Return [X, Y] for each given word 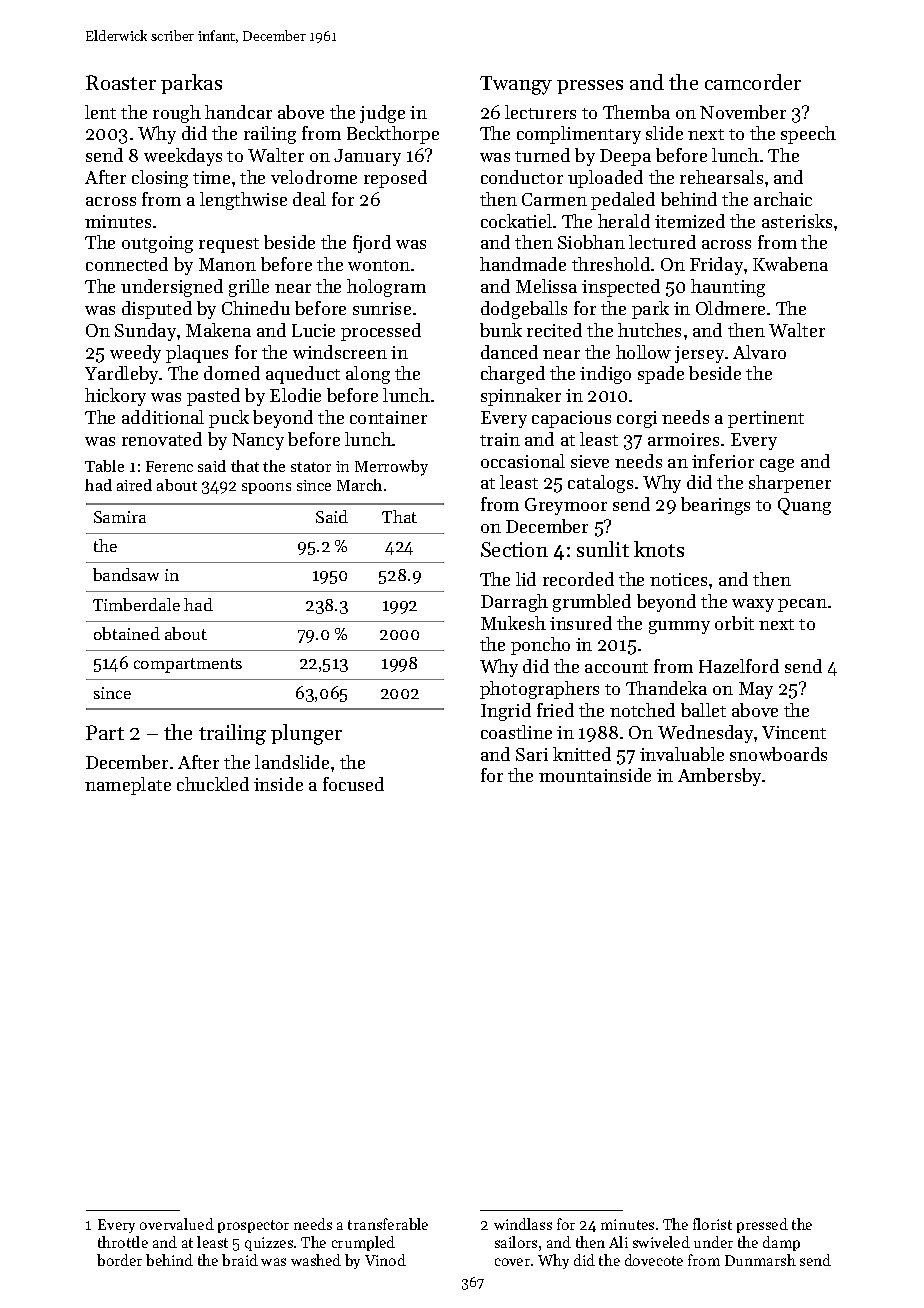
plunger [306, 734]
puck [229, 419]
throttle [123, 1242]
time [211, 177]
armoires [683, 439]
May [756, 690]
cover [512, 1262]
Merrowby [391, 468]
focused [353, 784]
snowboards [778, 754]
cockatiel [516, 221]
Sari [532, 754]
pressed [762, 1225]
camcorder [753, 82]
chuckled [213, 784]
